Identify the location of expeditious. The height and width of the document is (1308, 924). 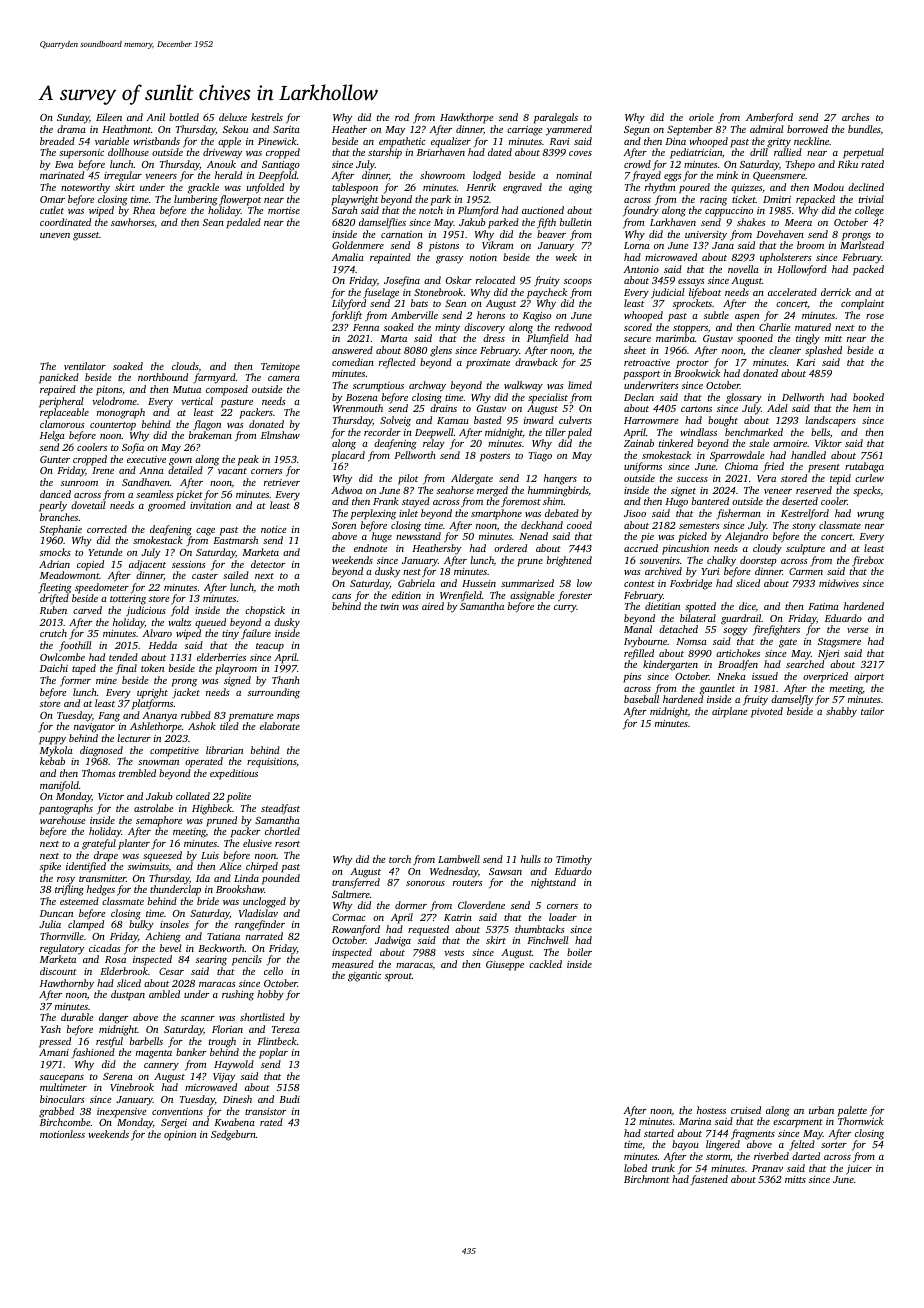
(234, 774).
